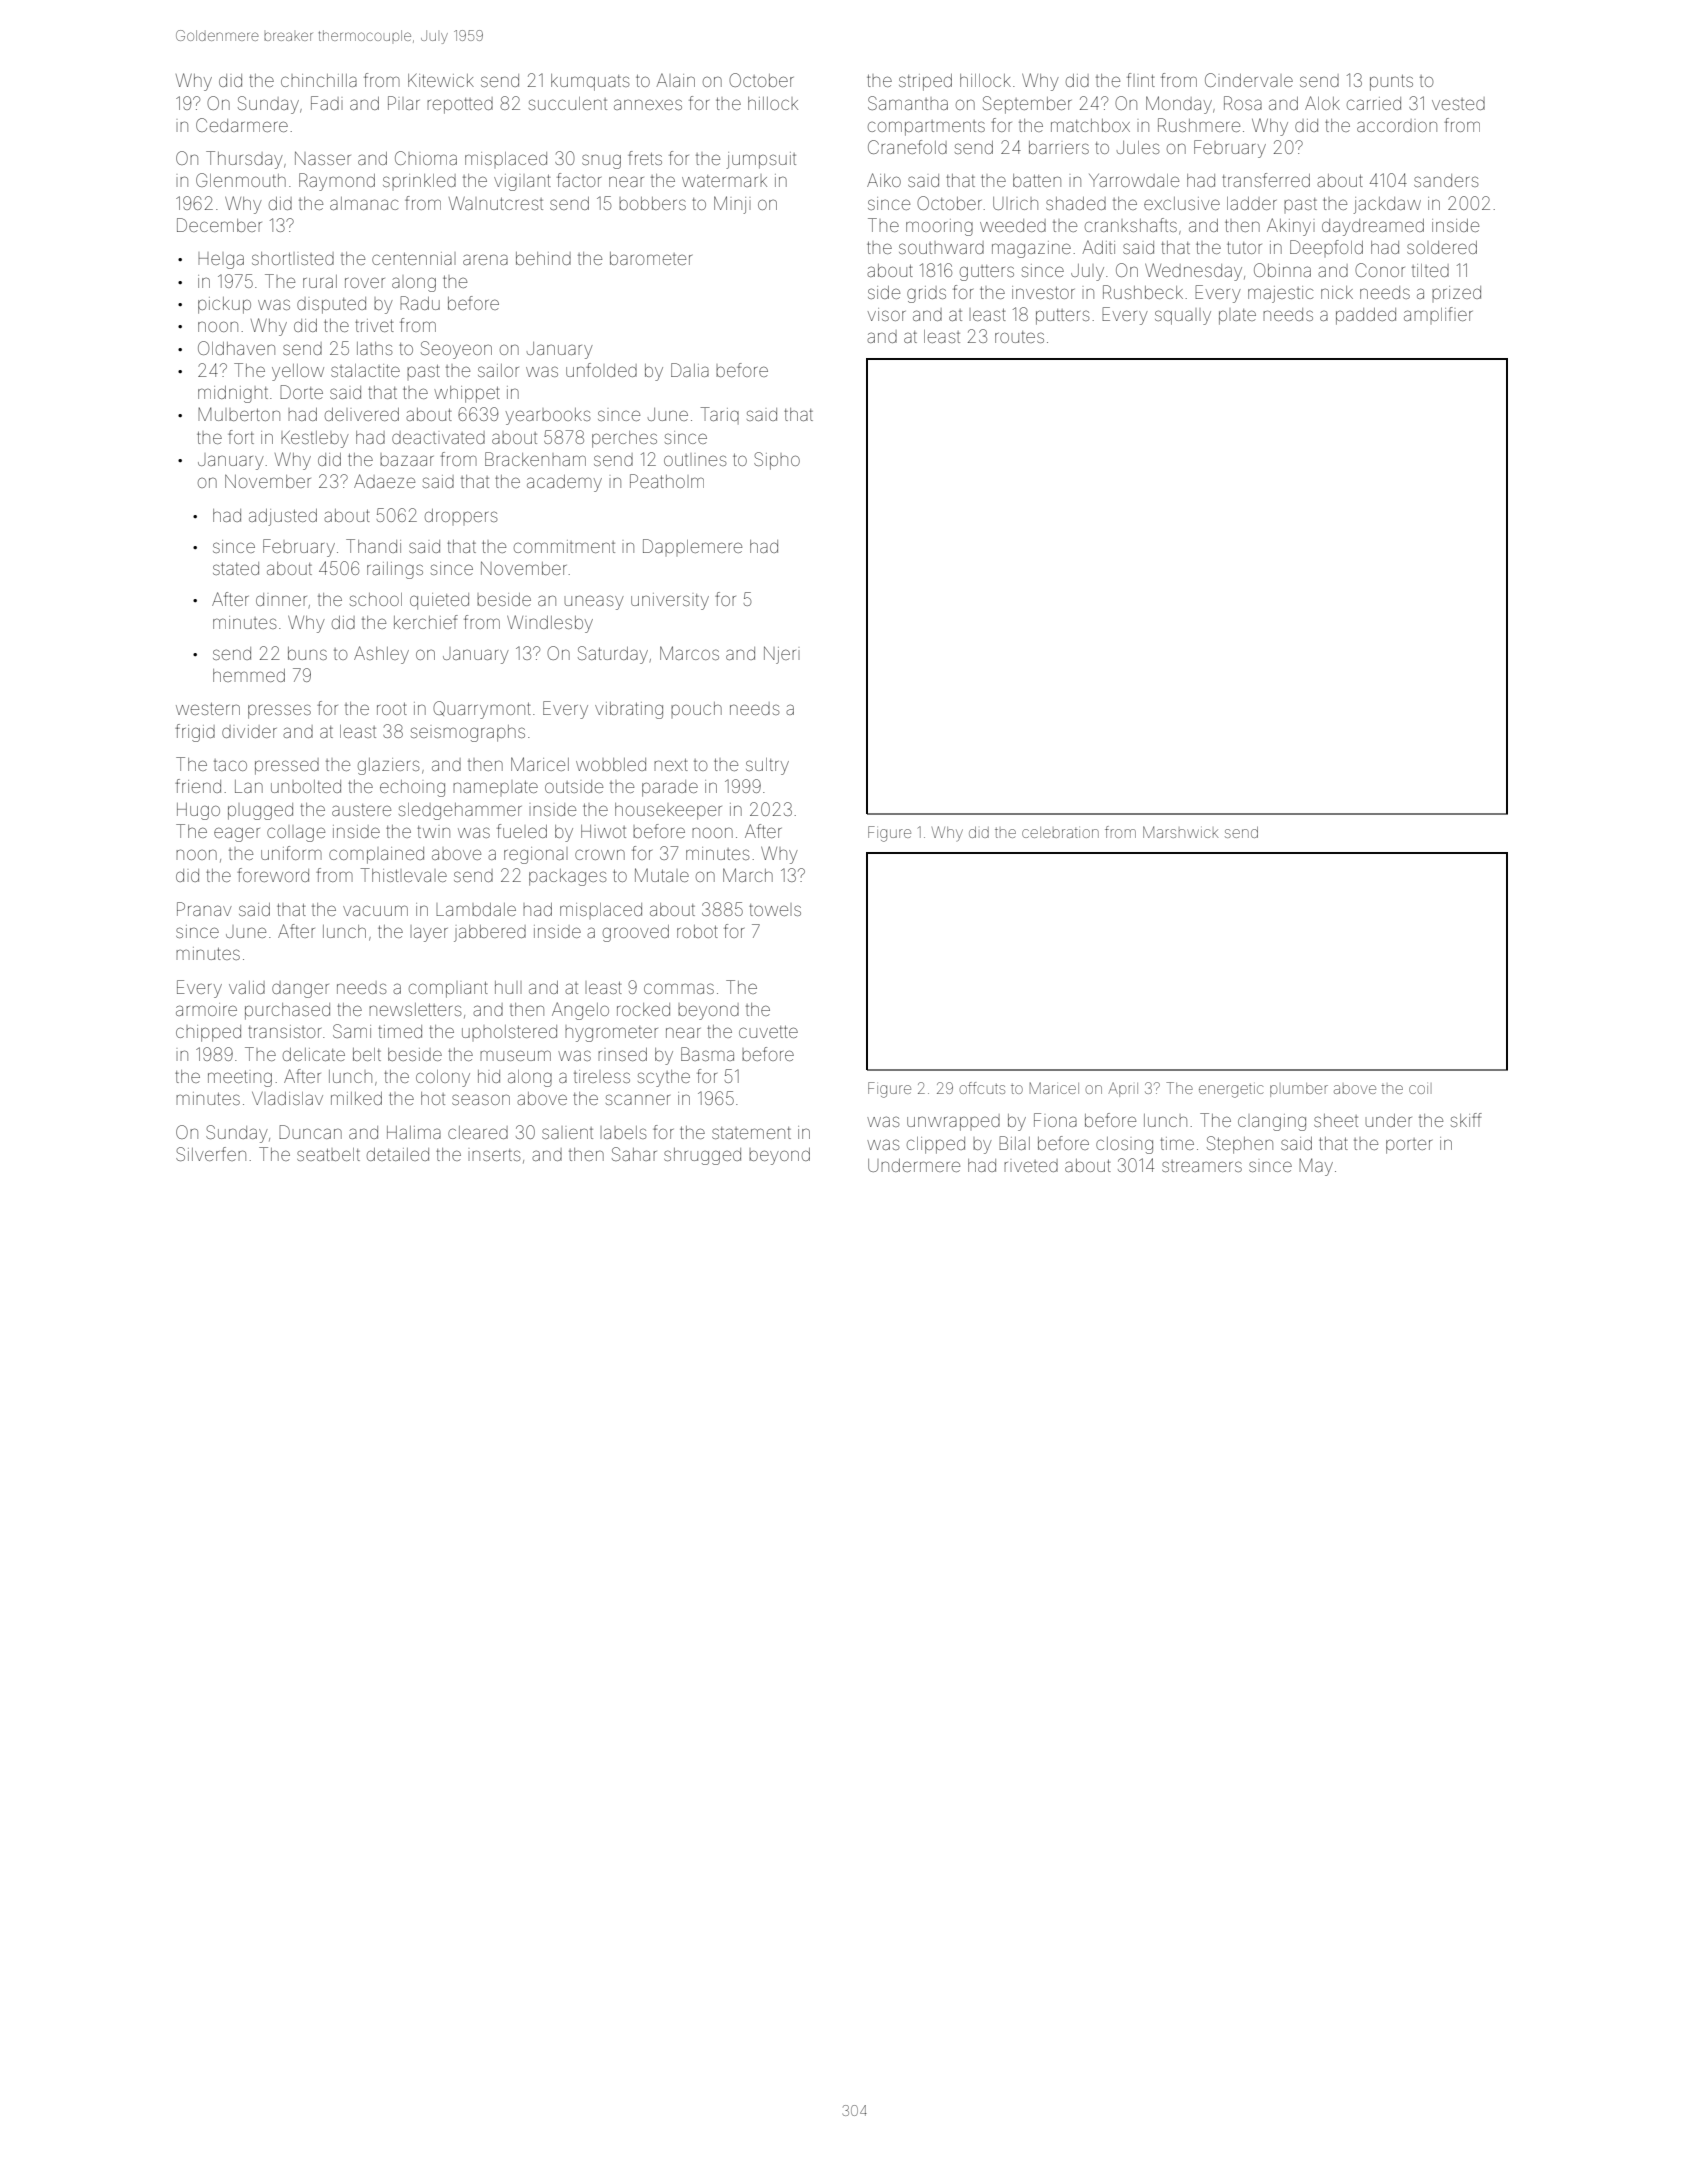  I want to click on Njeri, so click(780, 655).
